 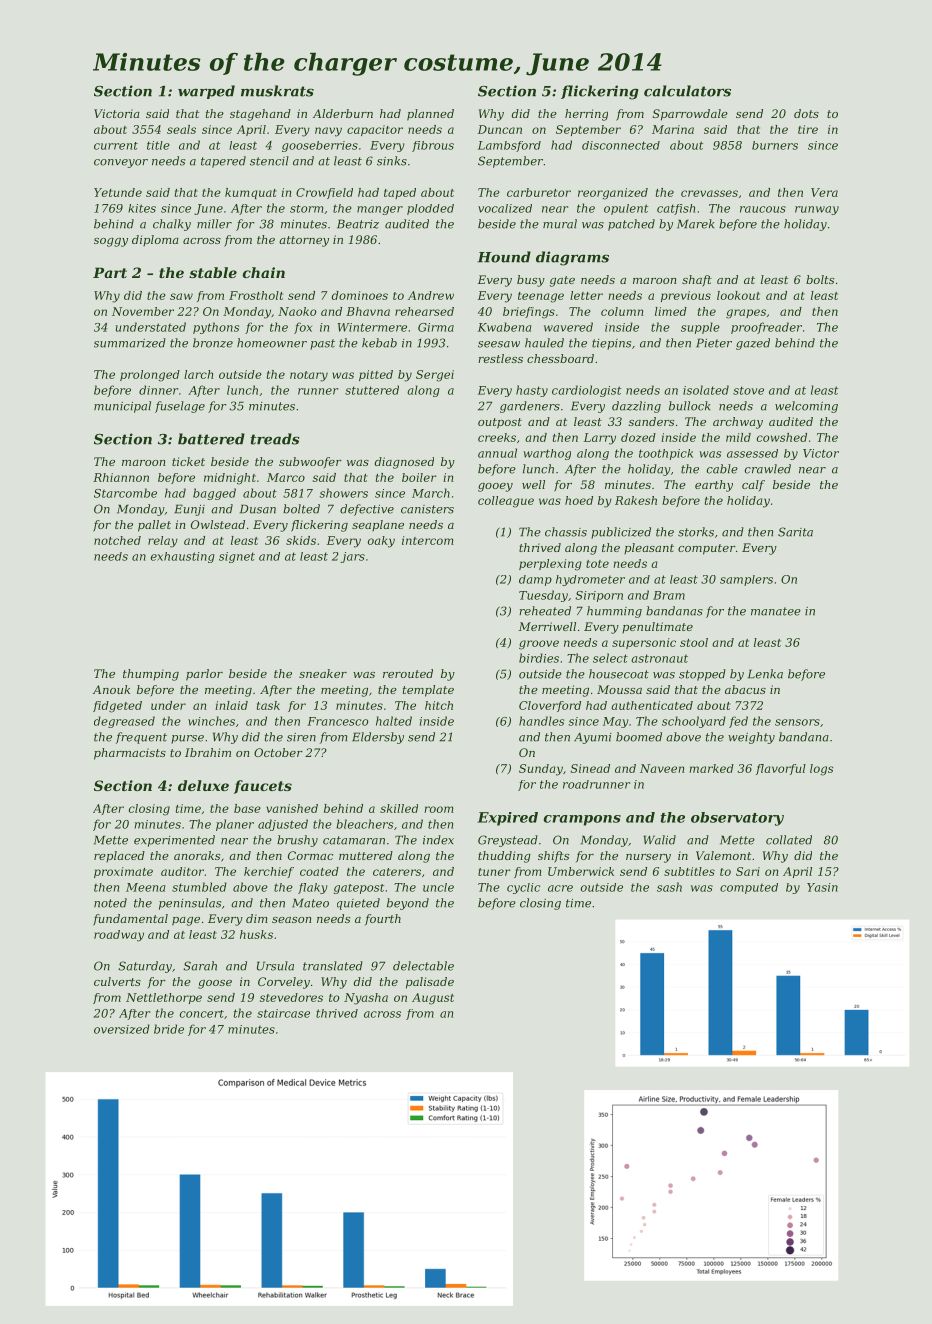 I want to click on current, so click(x=116, y=146).
